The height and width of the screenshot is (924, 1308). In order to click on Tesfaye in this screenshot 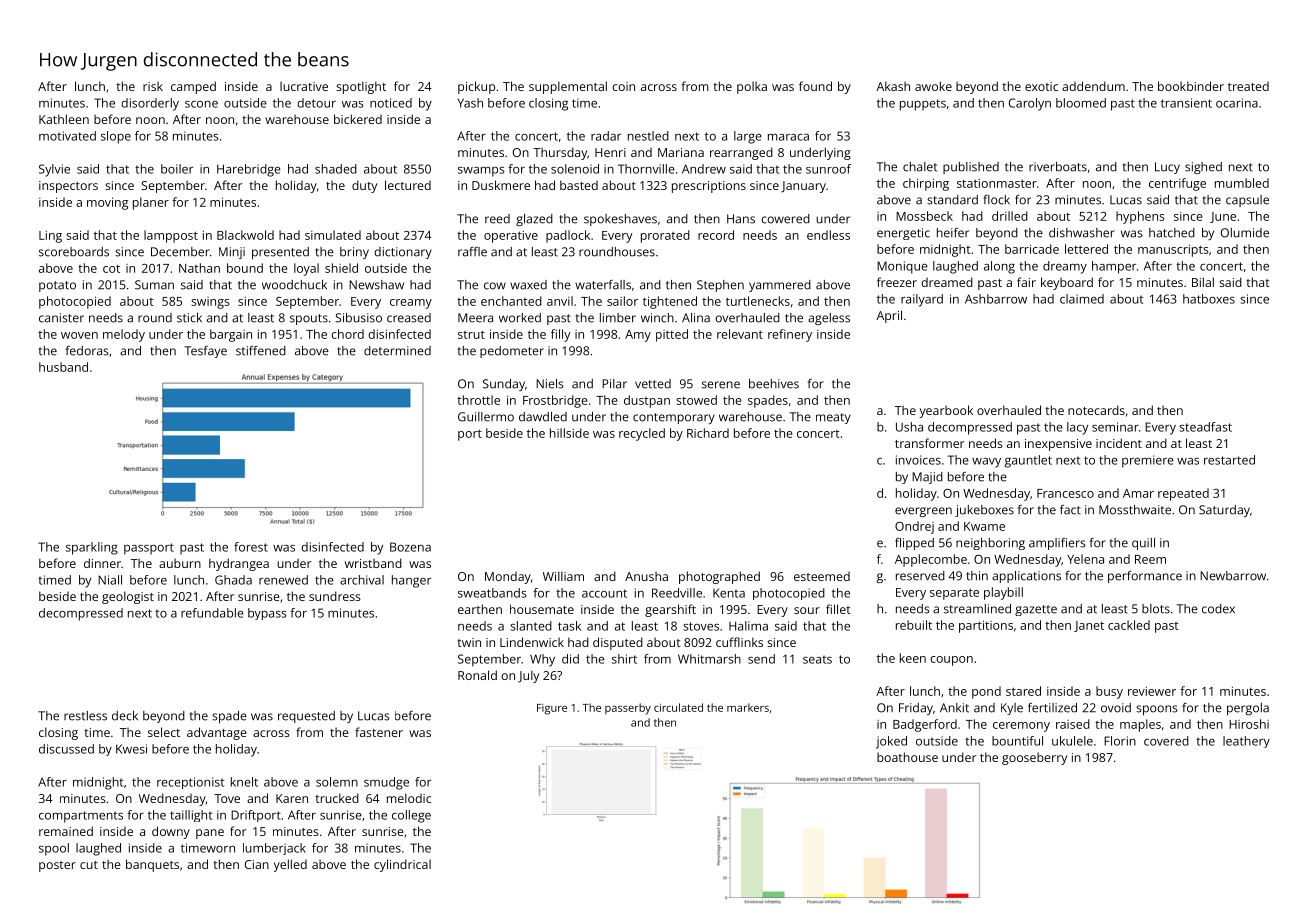, I will do `click(206, 352)`.
